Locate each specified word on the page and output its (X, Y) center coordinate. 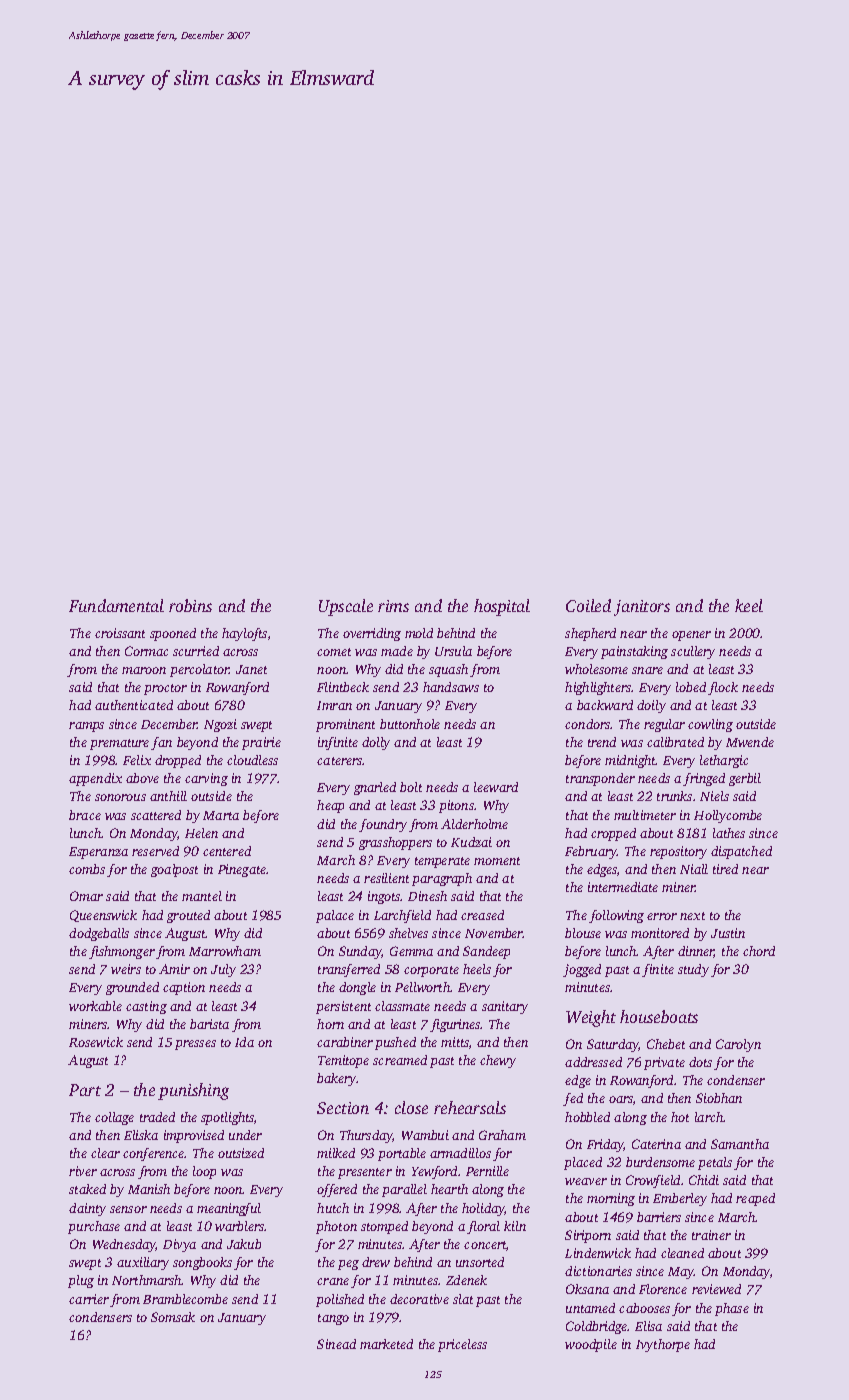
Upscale (346, 607)
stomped (384, 1227)
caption (184, 988)
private (664, 1063)
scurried (196, 651)
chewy (498, 1061)
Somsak (173, 1317)
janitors (642, 608)
